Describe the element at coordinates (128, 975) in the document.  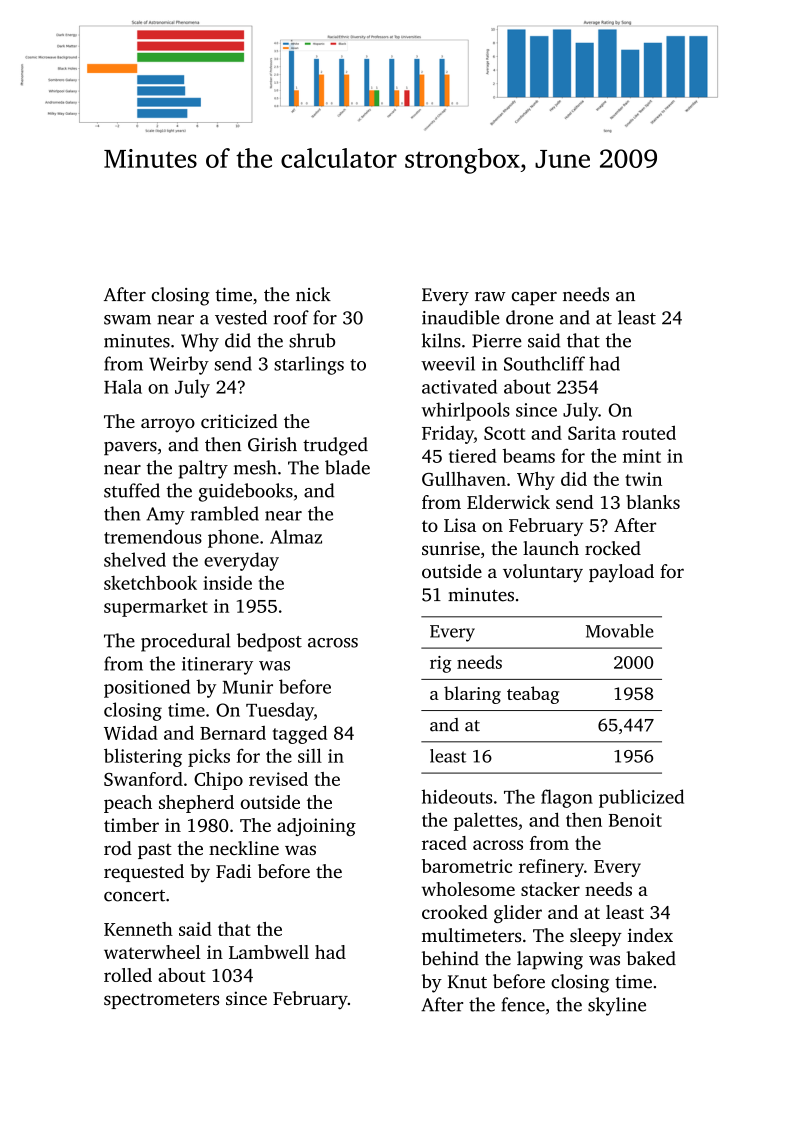
I see `rolled` at that location.
